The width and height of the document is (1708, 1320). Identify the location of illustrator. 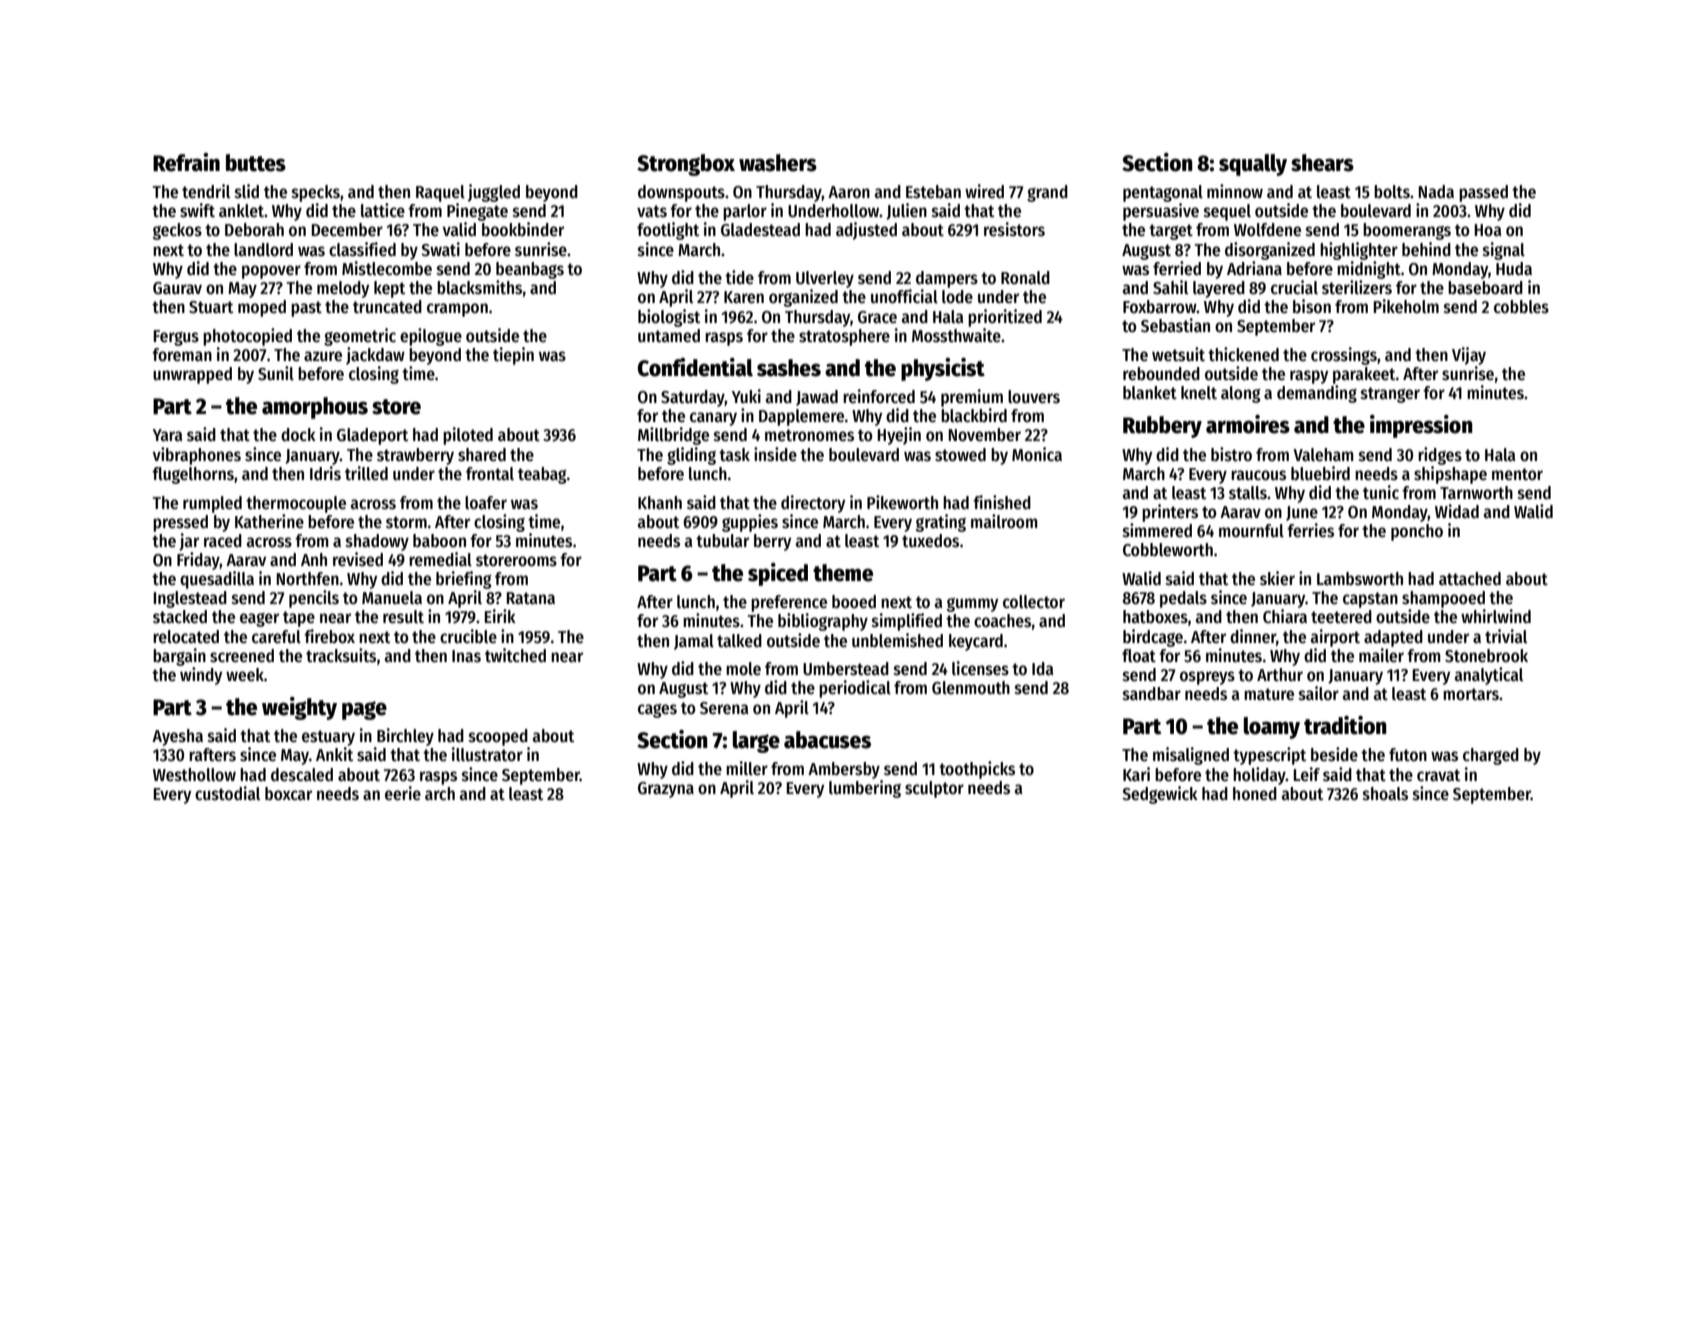
(487, 754).
